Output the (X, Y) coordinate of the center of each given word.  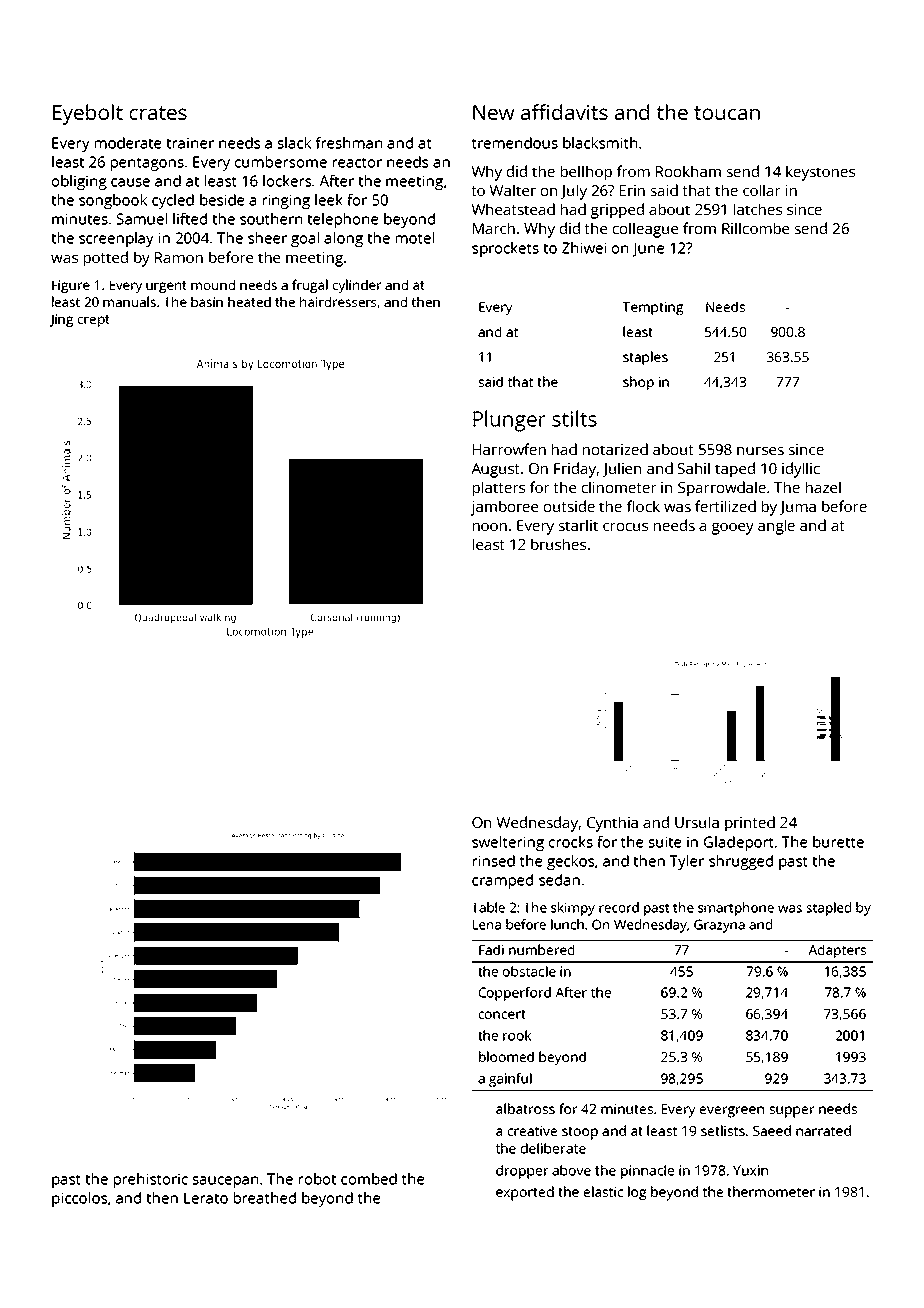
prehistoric (151, 1180)
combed (369, 1179)
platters (499, 489)
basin (207, 301)
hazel (823, 487)
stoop (580, 1133)
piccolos (79, 1199)
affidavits (564, 112)
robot (317, 1179)
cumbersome (281, 162)
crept (93, 321)
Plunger (509, 421)
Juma (798, 508)
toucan (727, 113)
